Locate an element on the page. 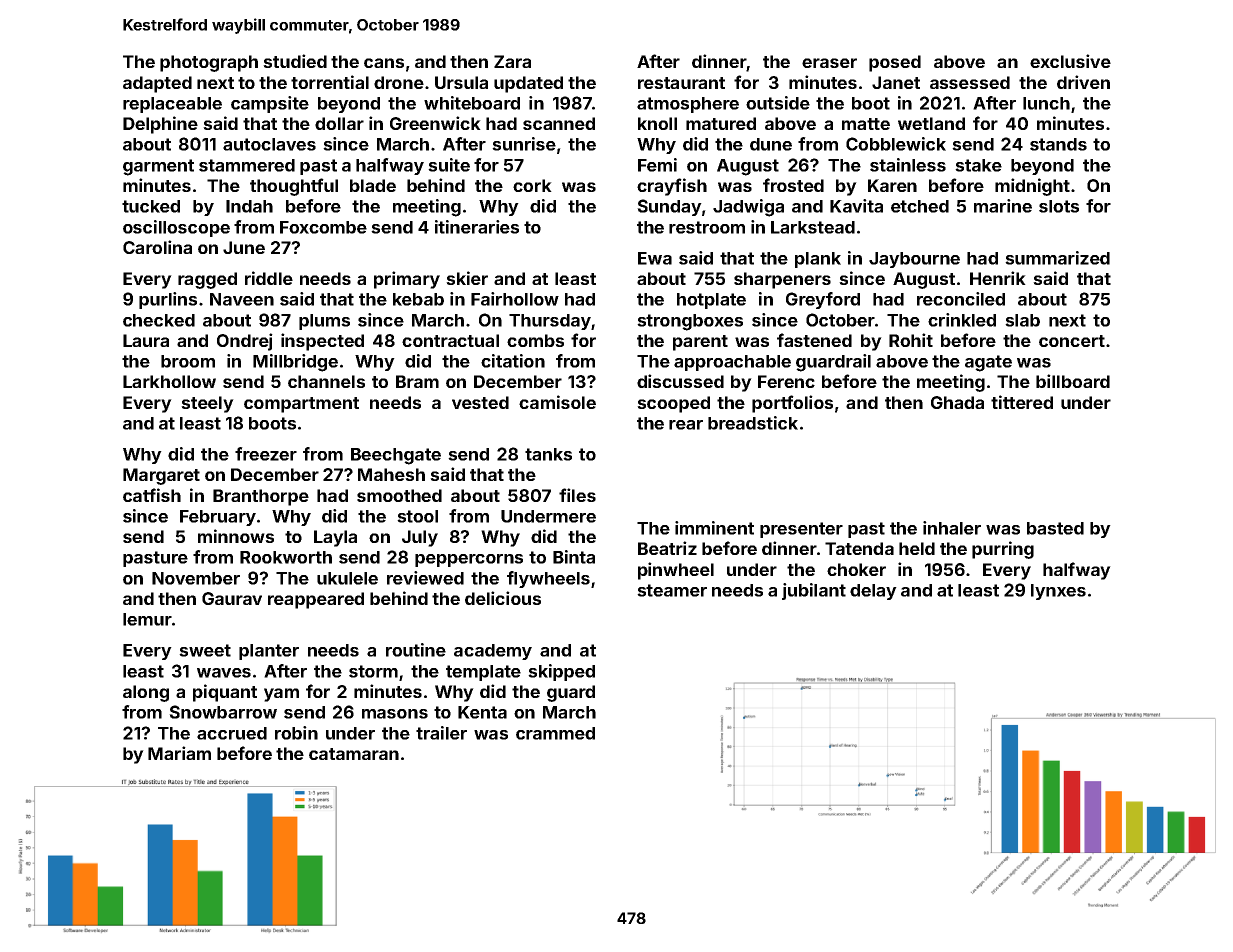 The width and height of the page is (1233, 952). crammed is located at coordinates (555, 733).
